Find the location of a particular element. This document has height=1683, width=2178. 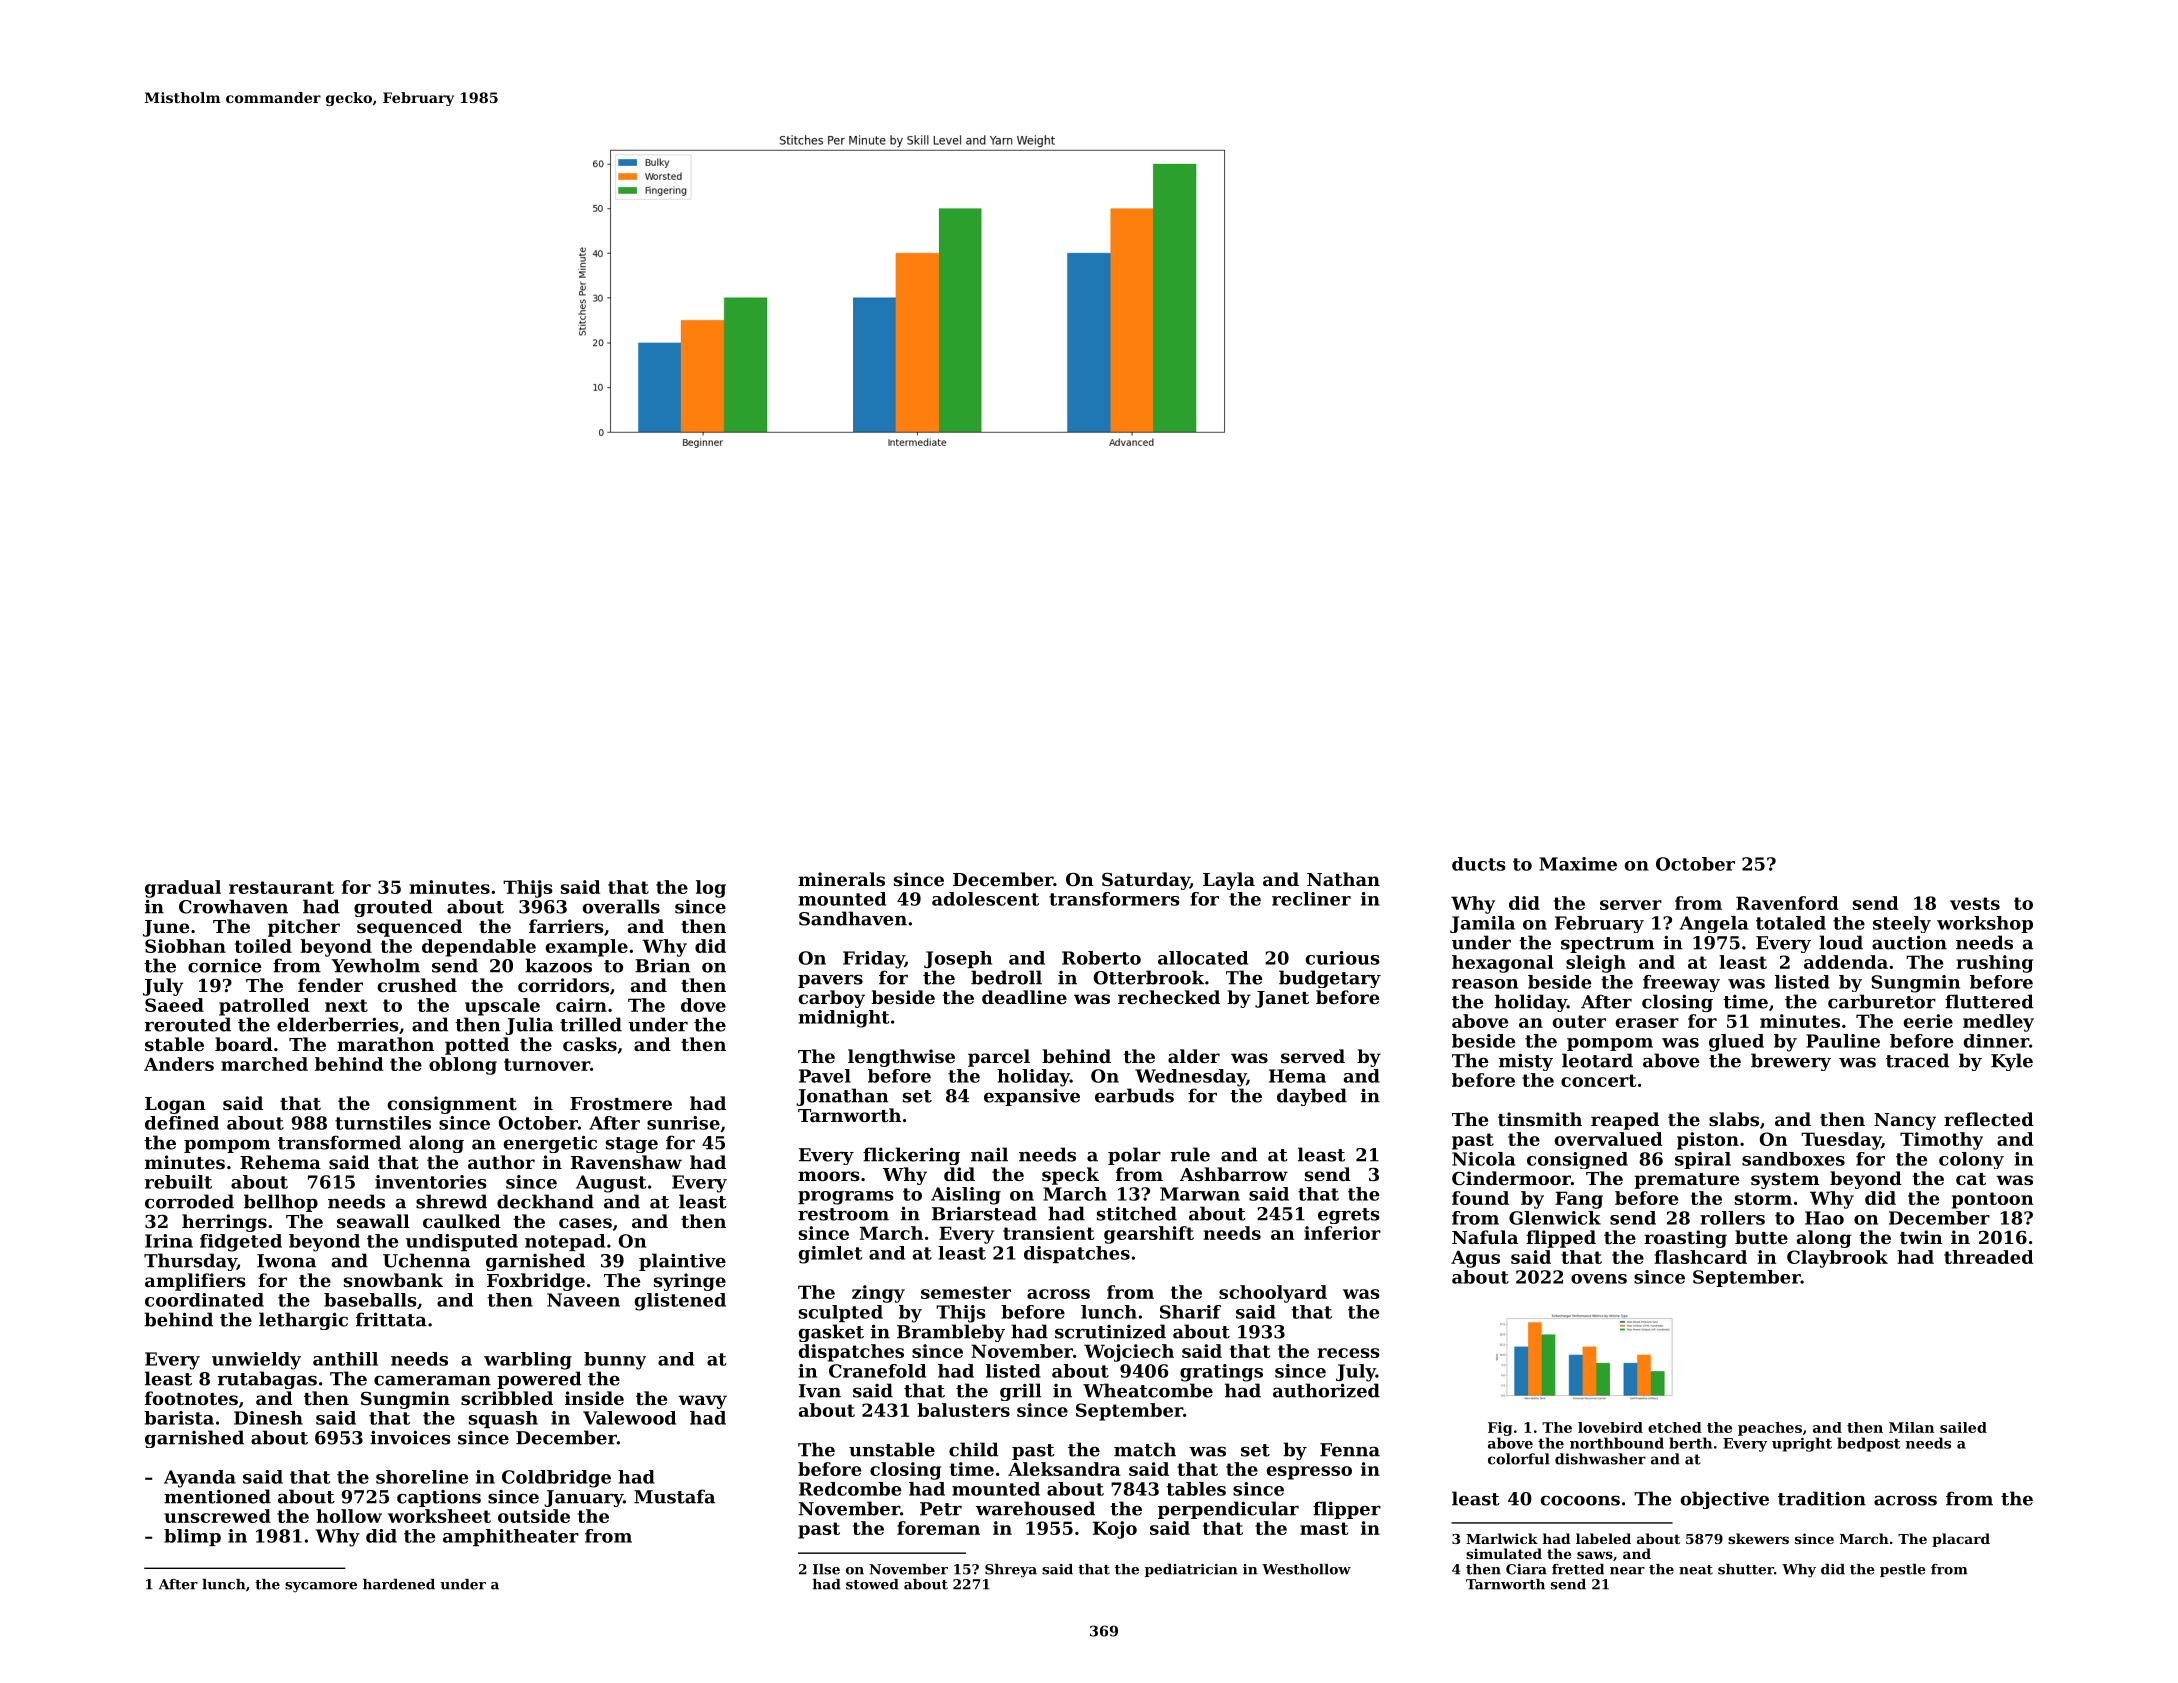

expansive is located at coordinates (1032, 1097).
